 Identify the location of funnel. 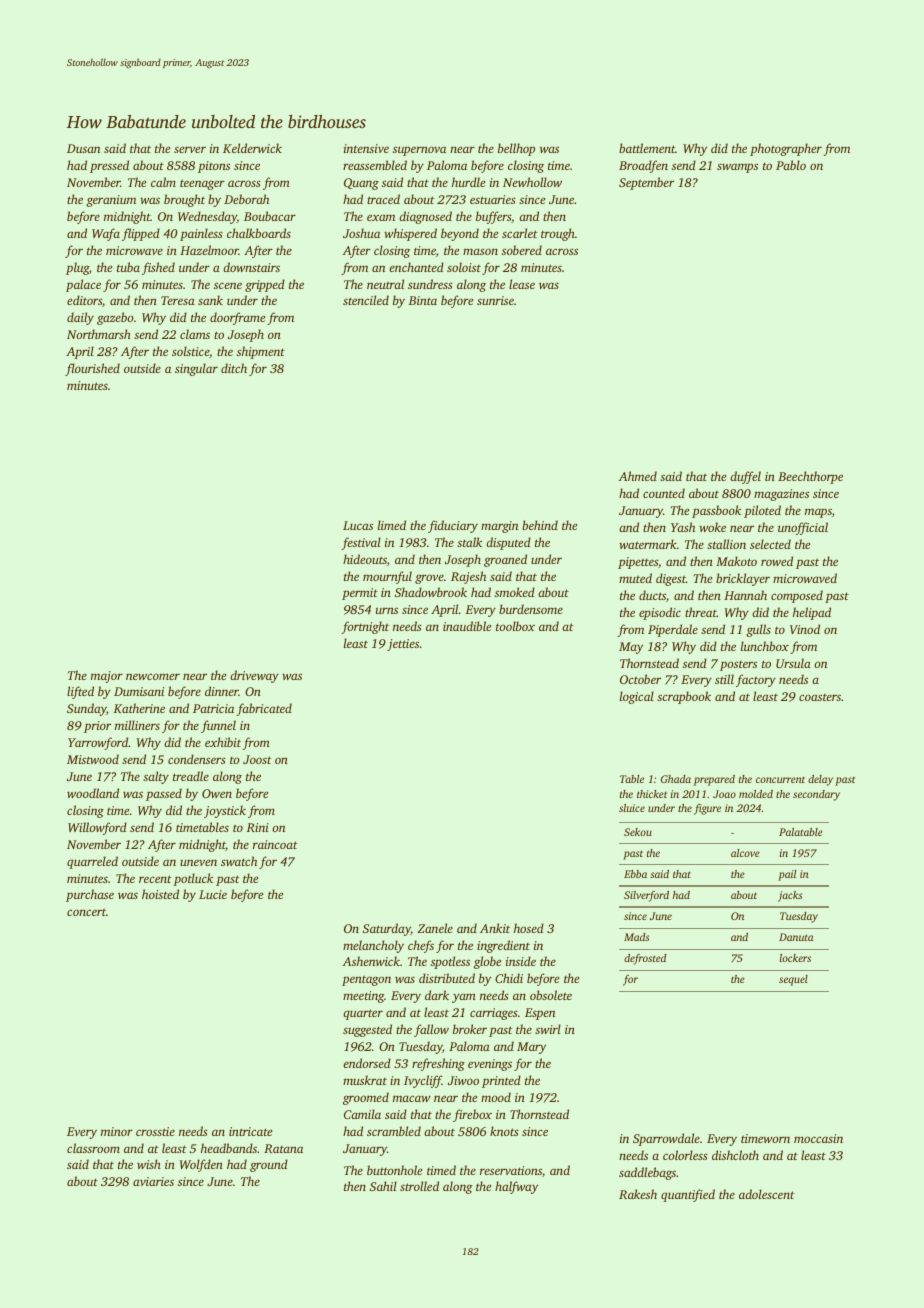
(218, 726).
